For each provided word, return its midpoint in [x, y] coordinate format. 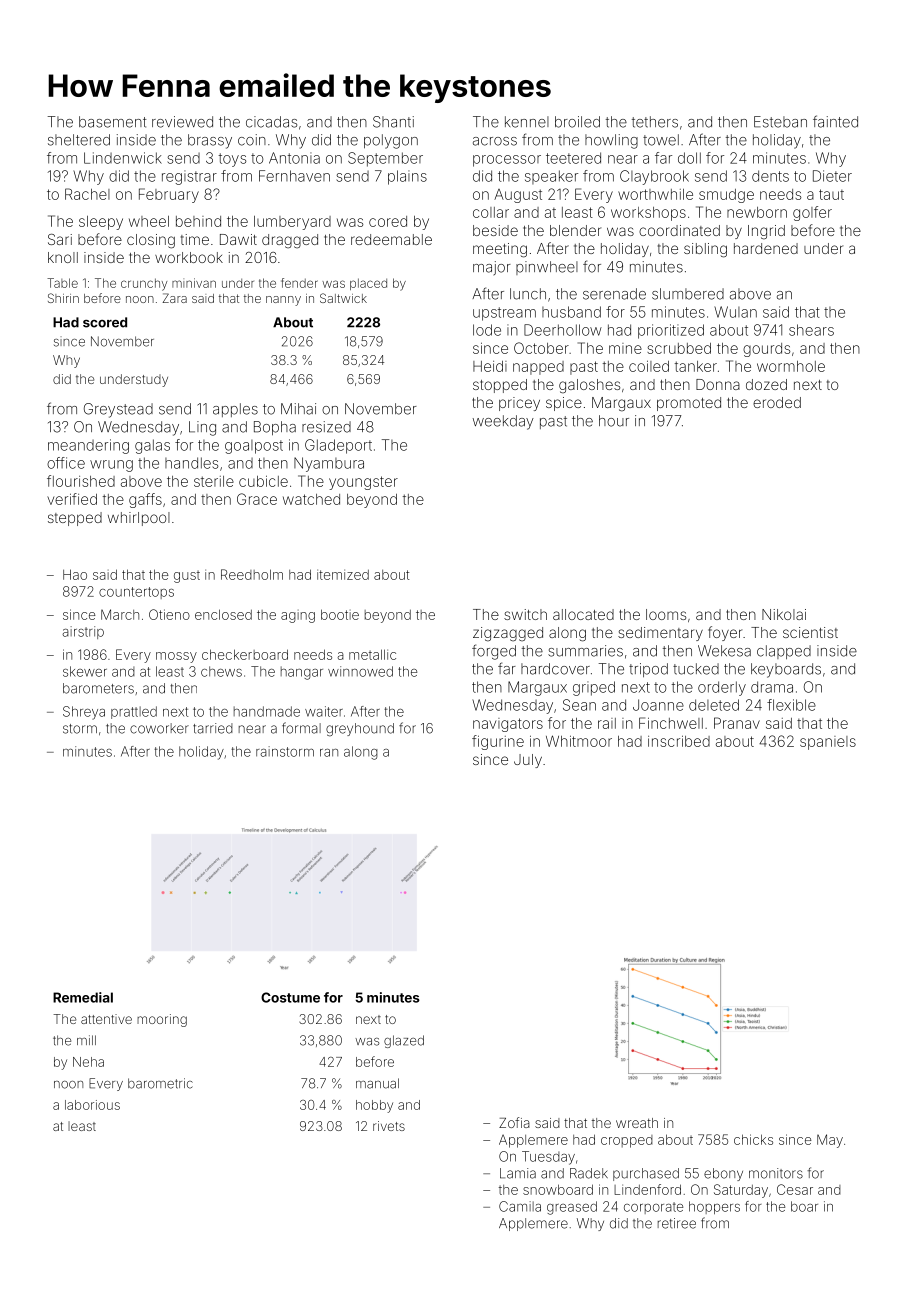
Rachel [87, 194]
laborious [92, 1105]
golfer [812, 213]
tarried [213, 728]
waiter [324, 711]
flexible [791, 705]
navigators [508, 725]
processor [507, 161]
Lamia [518, 1173]
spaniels [828, 743]
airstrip [83, 632]
